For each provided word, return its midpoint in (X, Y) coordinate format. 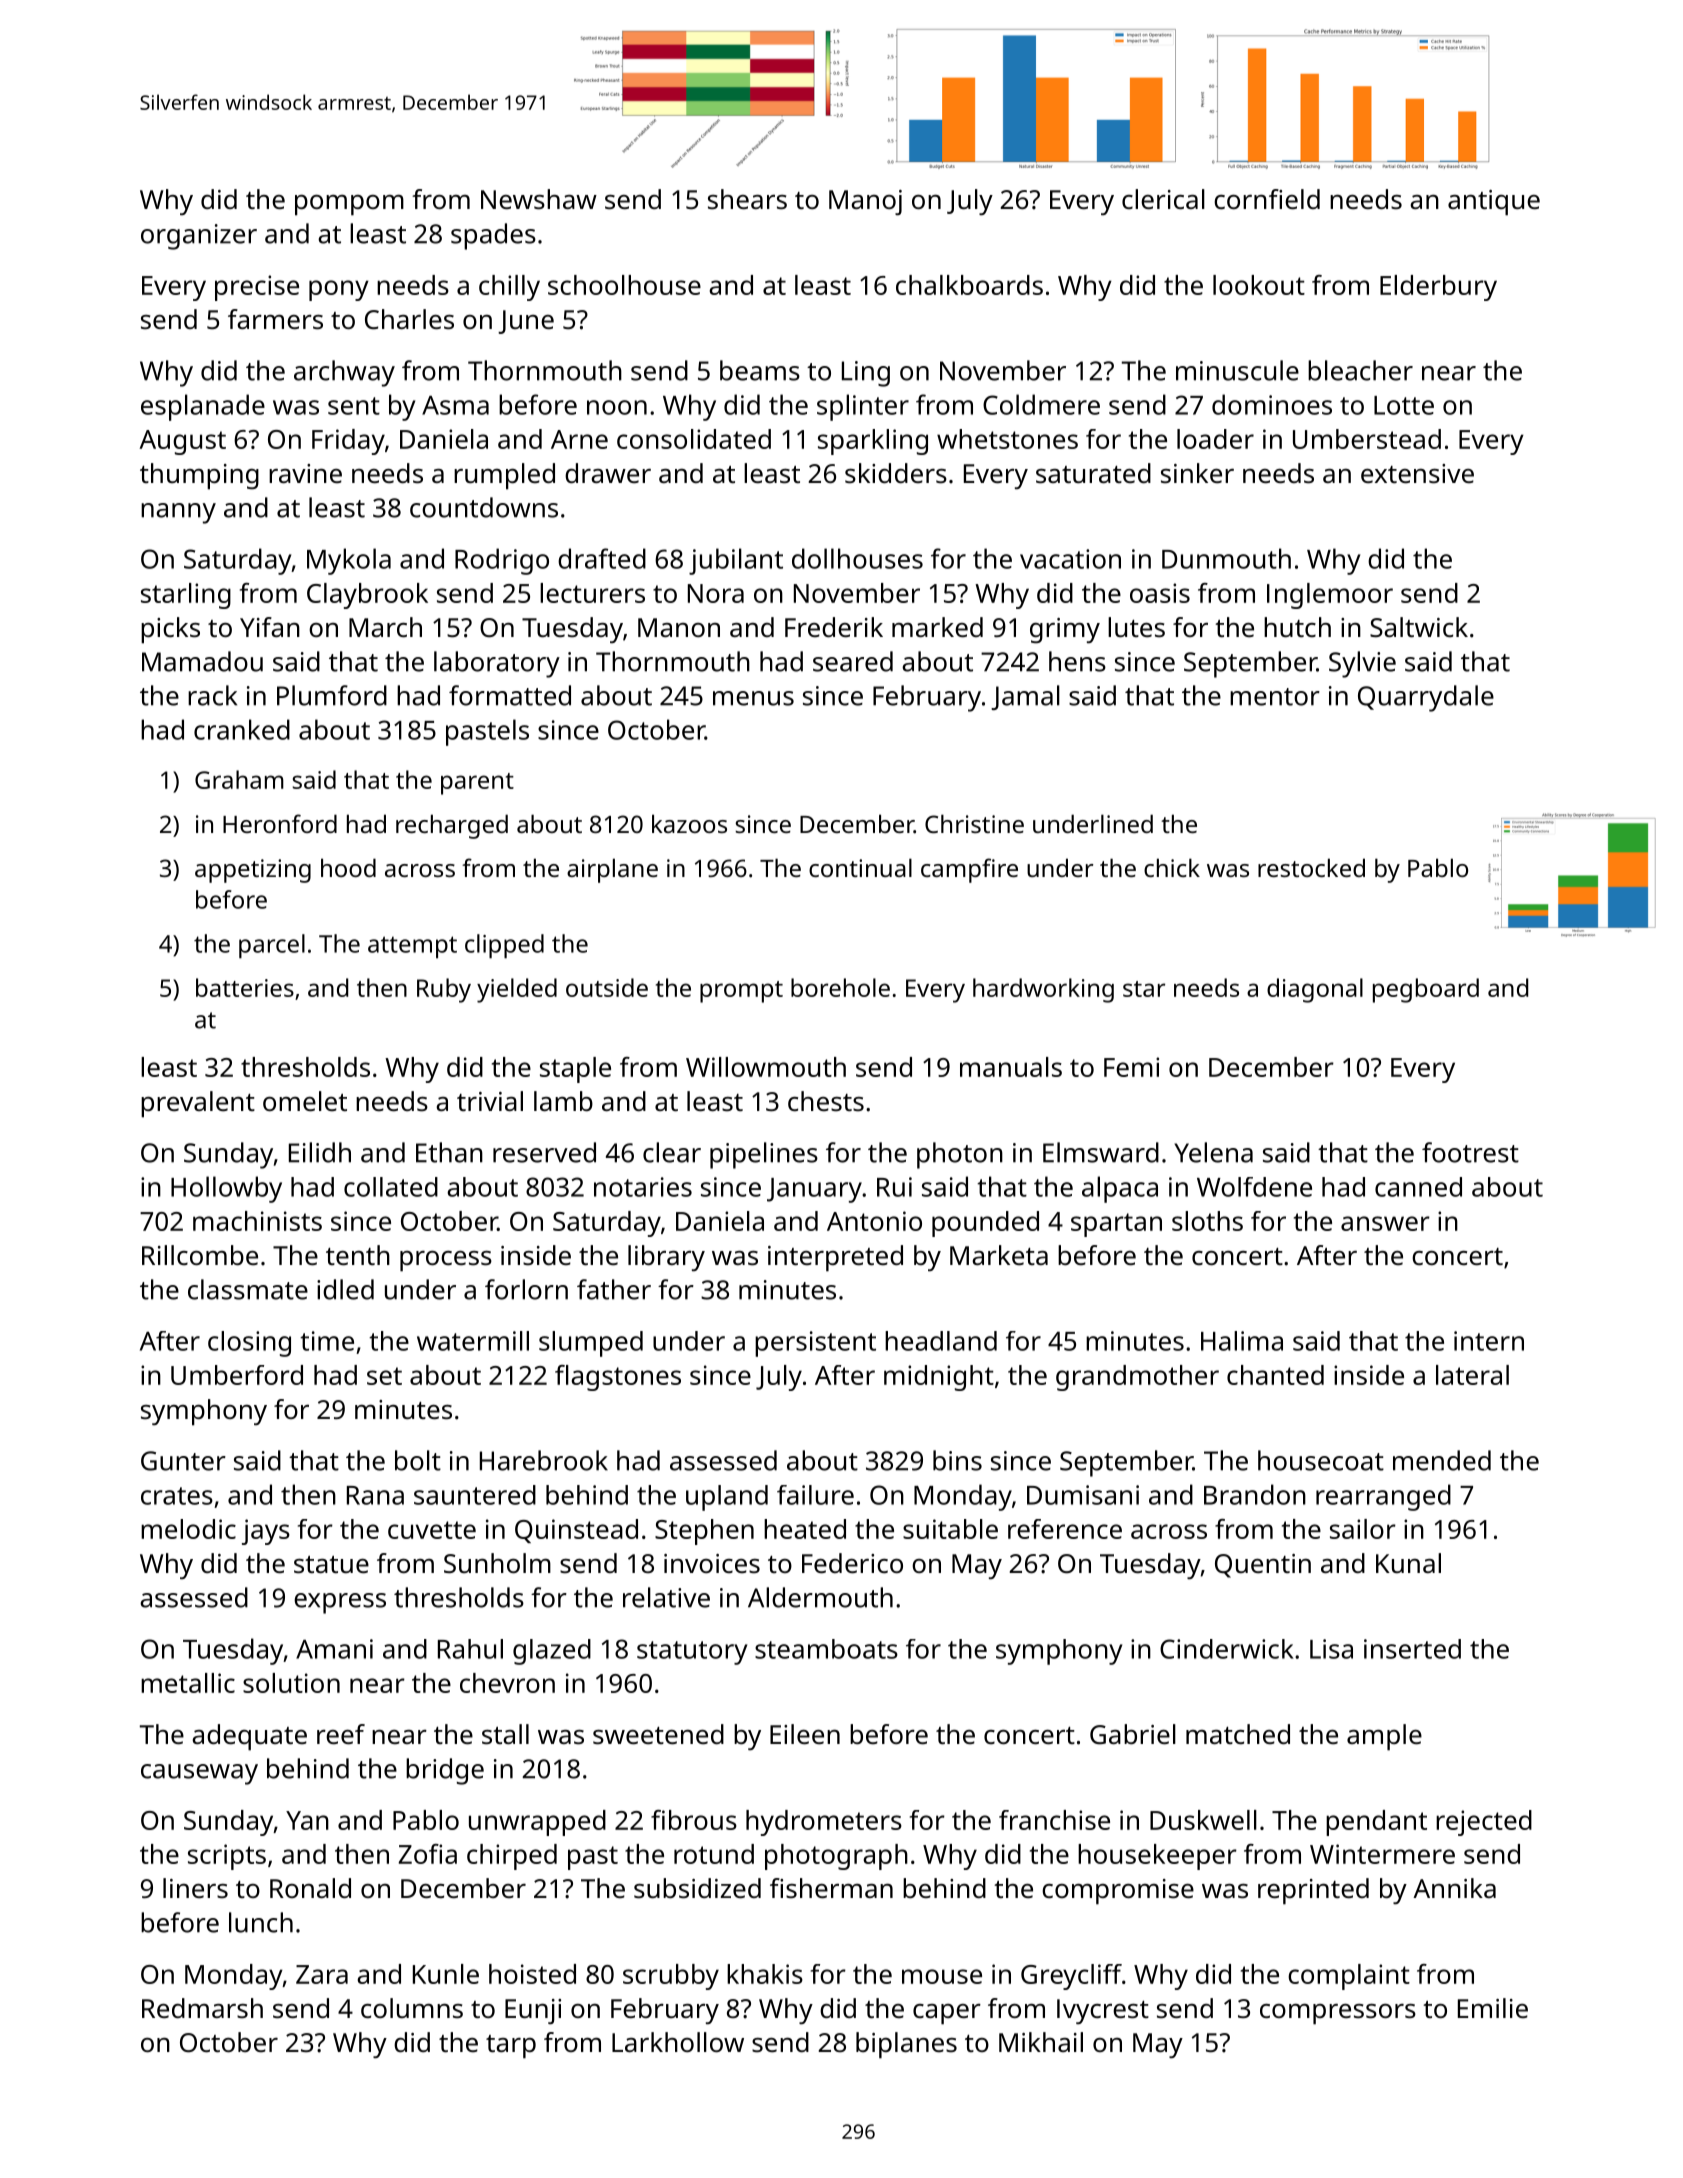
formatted (510, 695)
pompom (349, 205)
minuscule (1237, 370)
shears (747, 199)
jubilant (736, 561)
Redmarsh (202, 2008)
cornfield (1267, 199)
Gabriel (1133, 1734)
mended (1442, 1460)
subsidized (697, 1888)
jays (266, 1532)
